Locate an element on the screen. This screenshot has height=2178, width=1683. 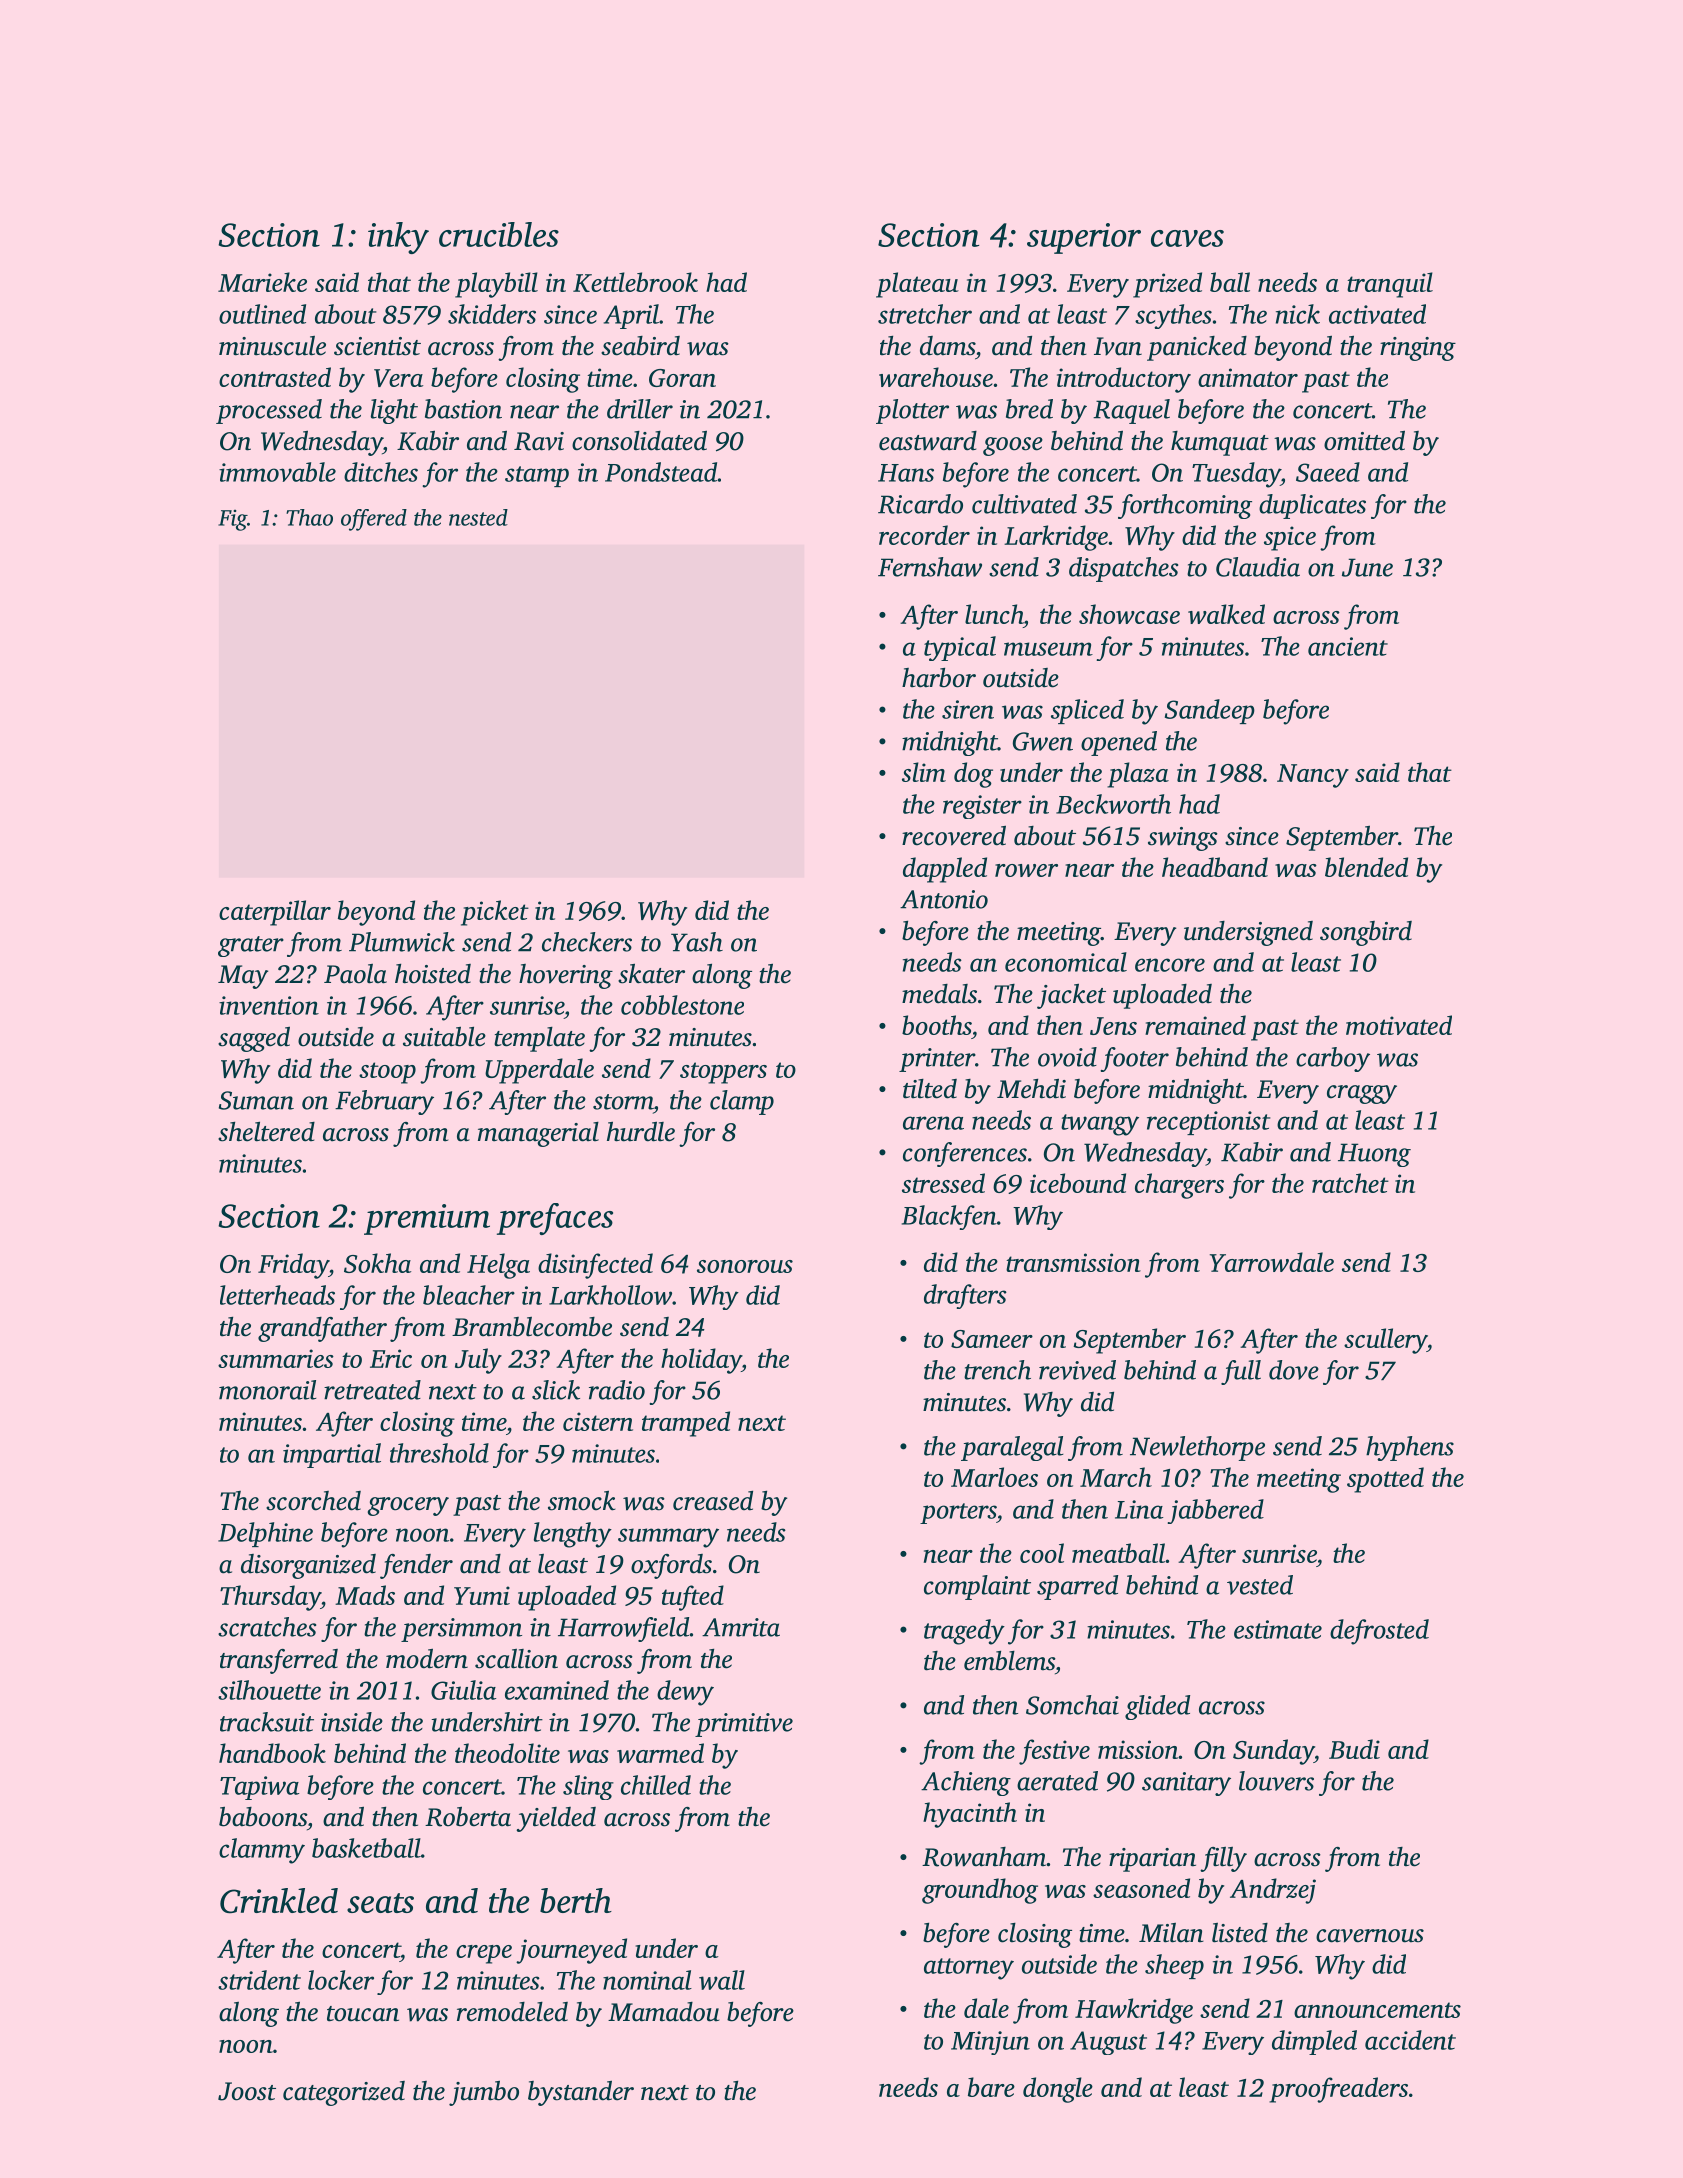
scientist is located at coordinates (377, 346).
